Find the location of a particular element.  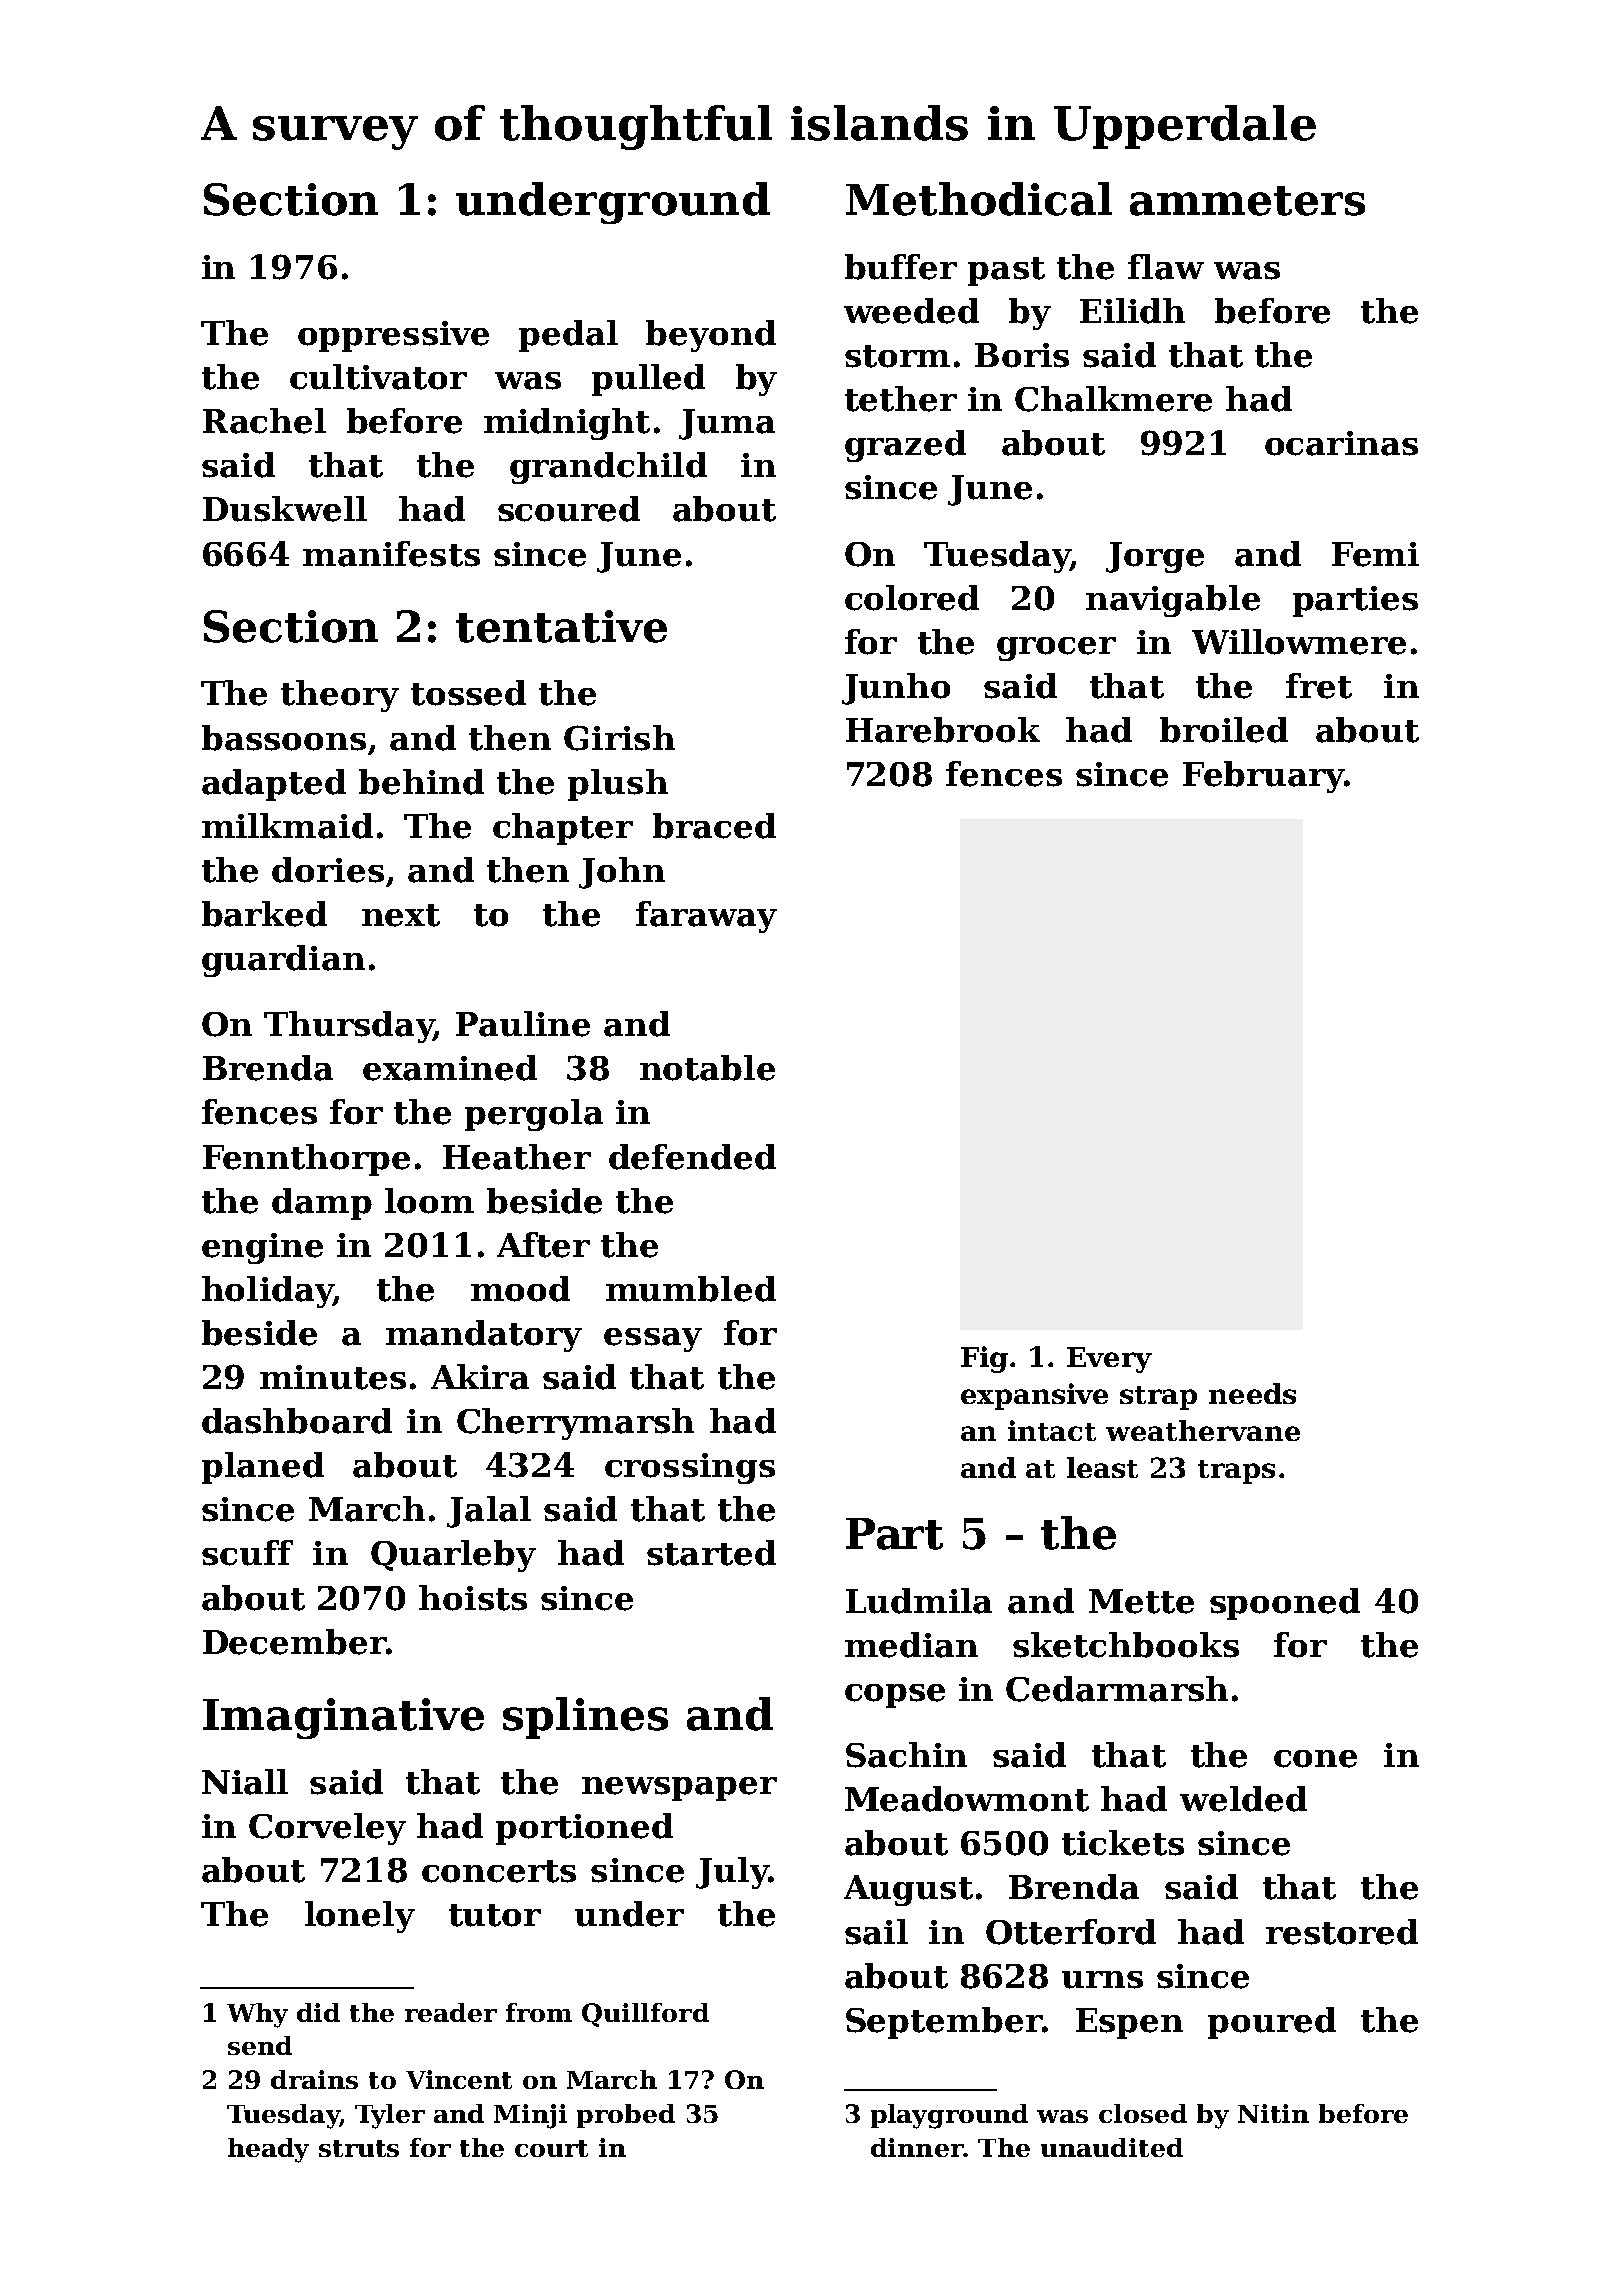

Pauline is located at coordinates (523, 1024).
